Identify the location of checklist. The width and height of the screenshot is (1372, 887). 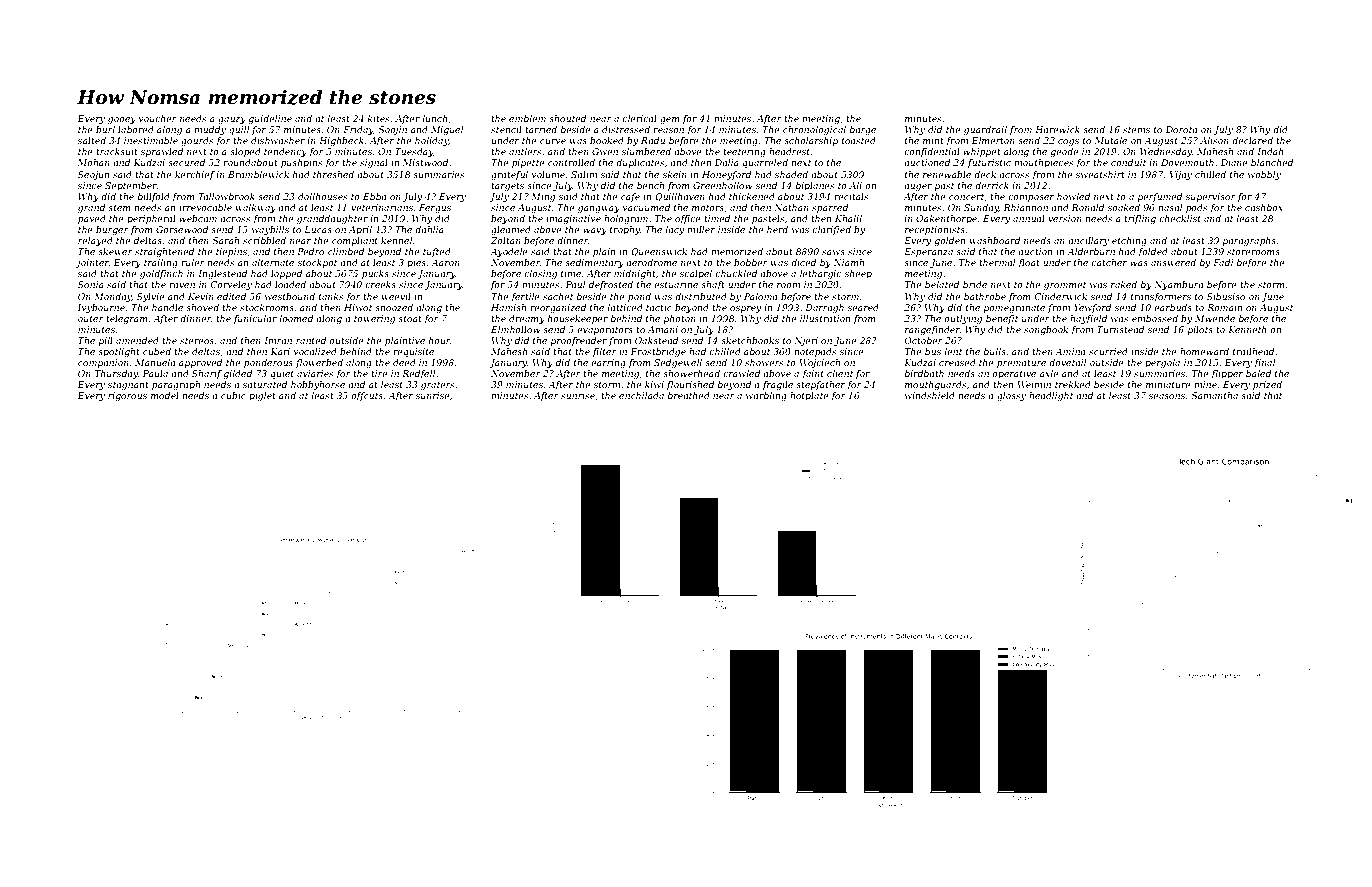
(1180, 218).
